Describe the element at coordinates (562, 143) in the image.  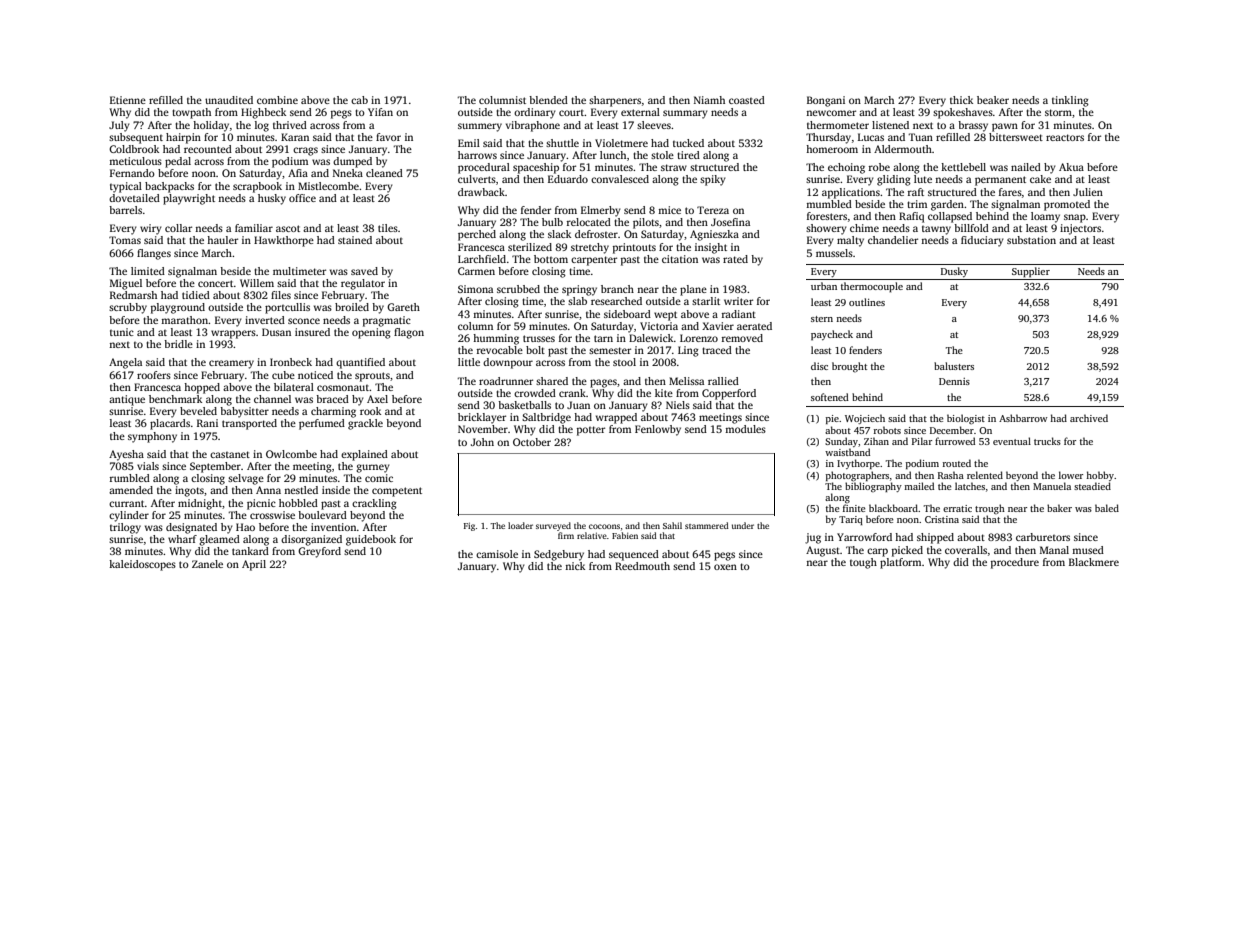
I see `shuttle` at that location.
